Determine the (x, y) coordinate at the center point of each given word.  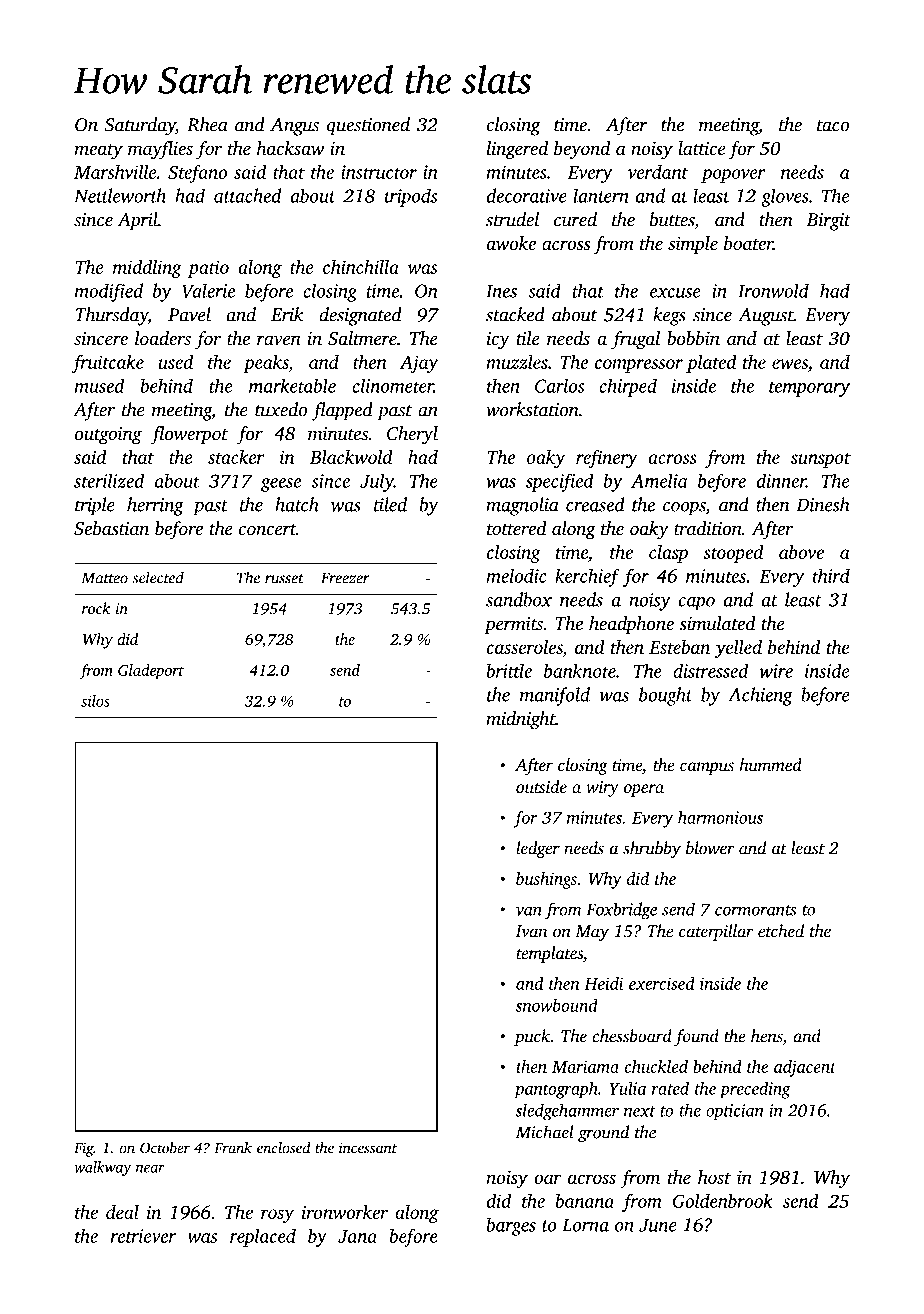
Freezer (345, 578)
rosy (277, 1216)
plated (711, 364)
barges (511, 1226)
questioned (368, 126)
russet (284, 579)
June (658, 1225)
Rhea (207, 124)
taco (833, 126)
